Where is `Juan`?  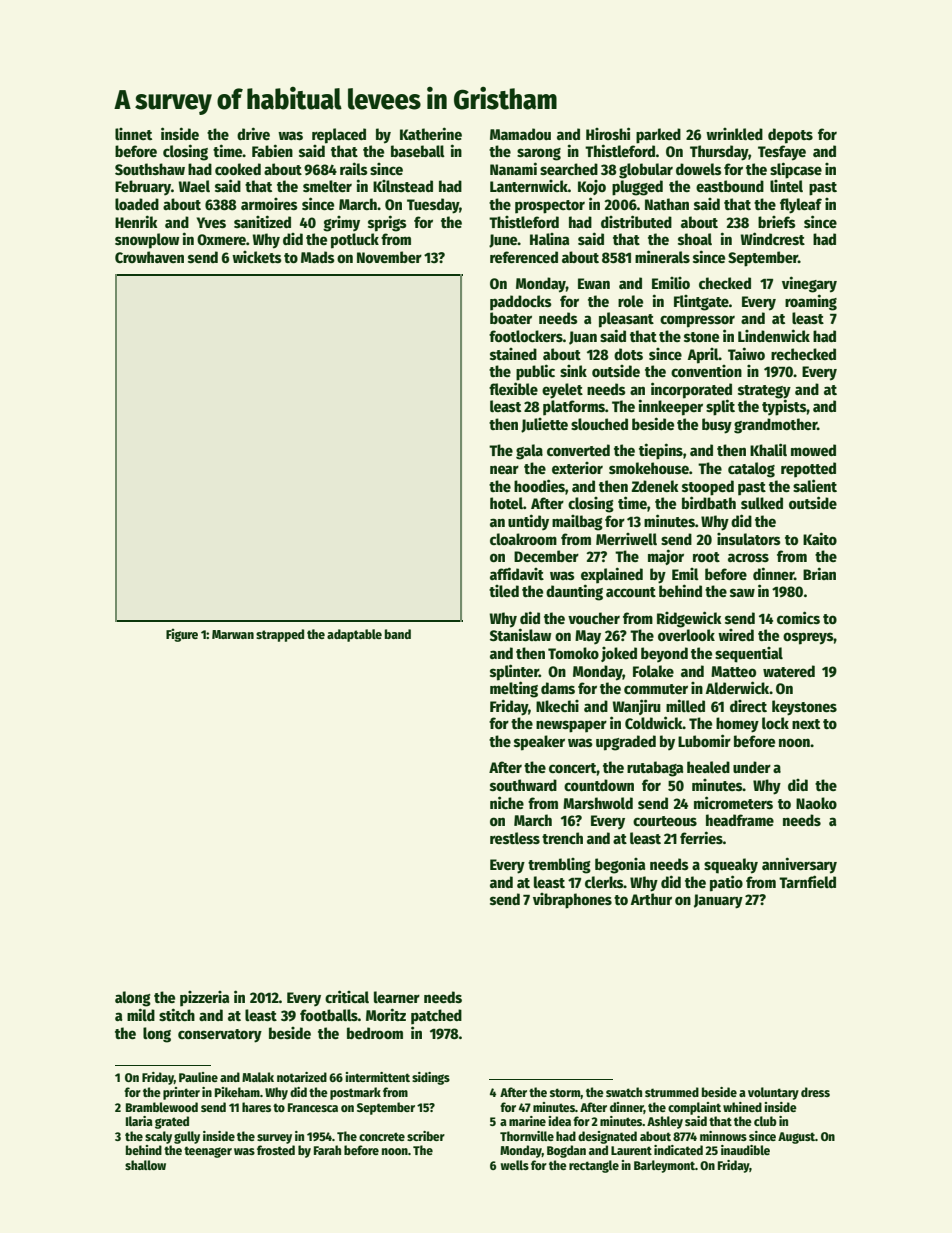 Juan is located at coordinates (583, 338).
